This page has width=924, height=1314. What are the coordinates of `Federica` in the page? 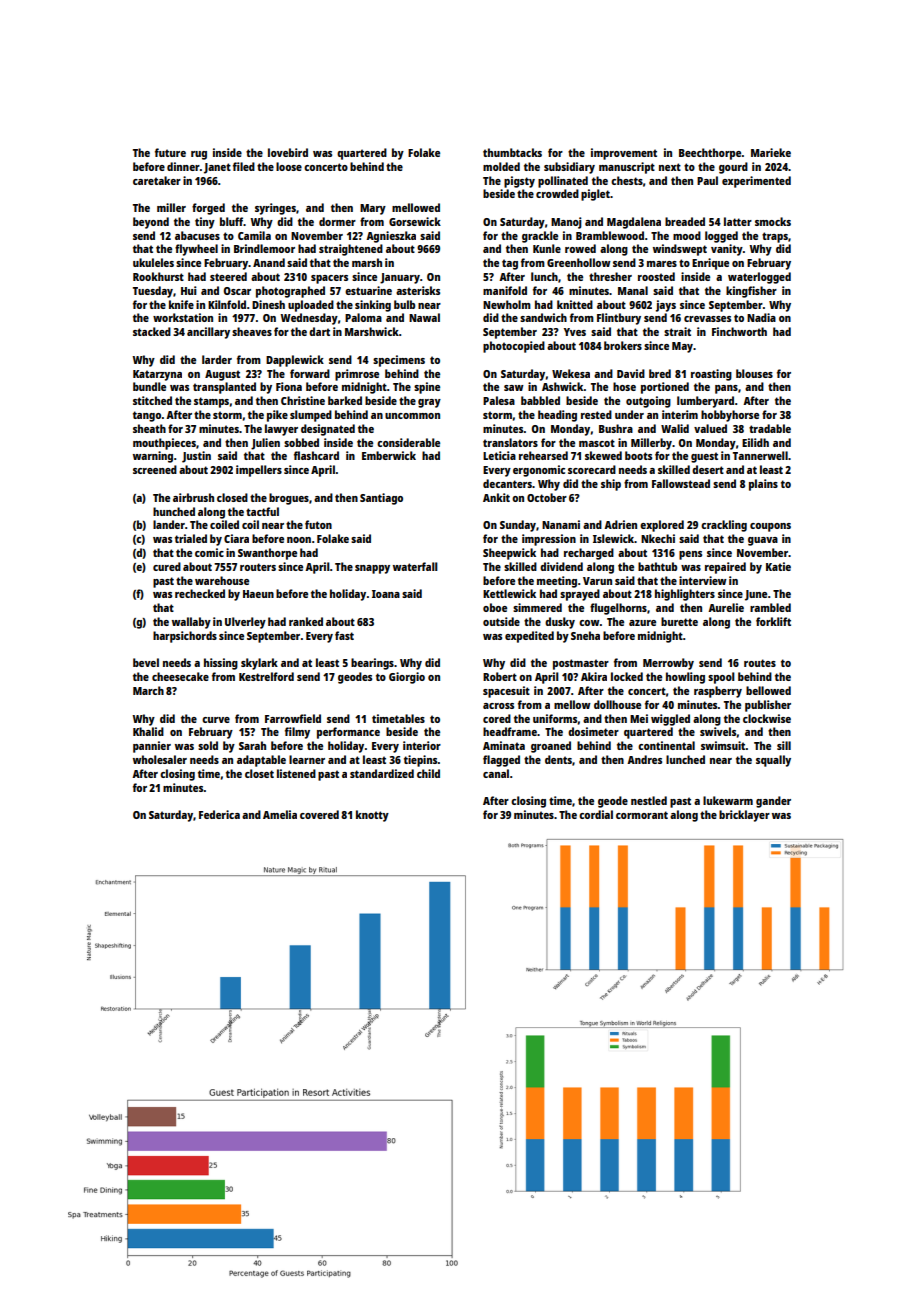 It's located at (219, 814).
